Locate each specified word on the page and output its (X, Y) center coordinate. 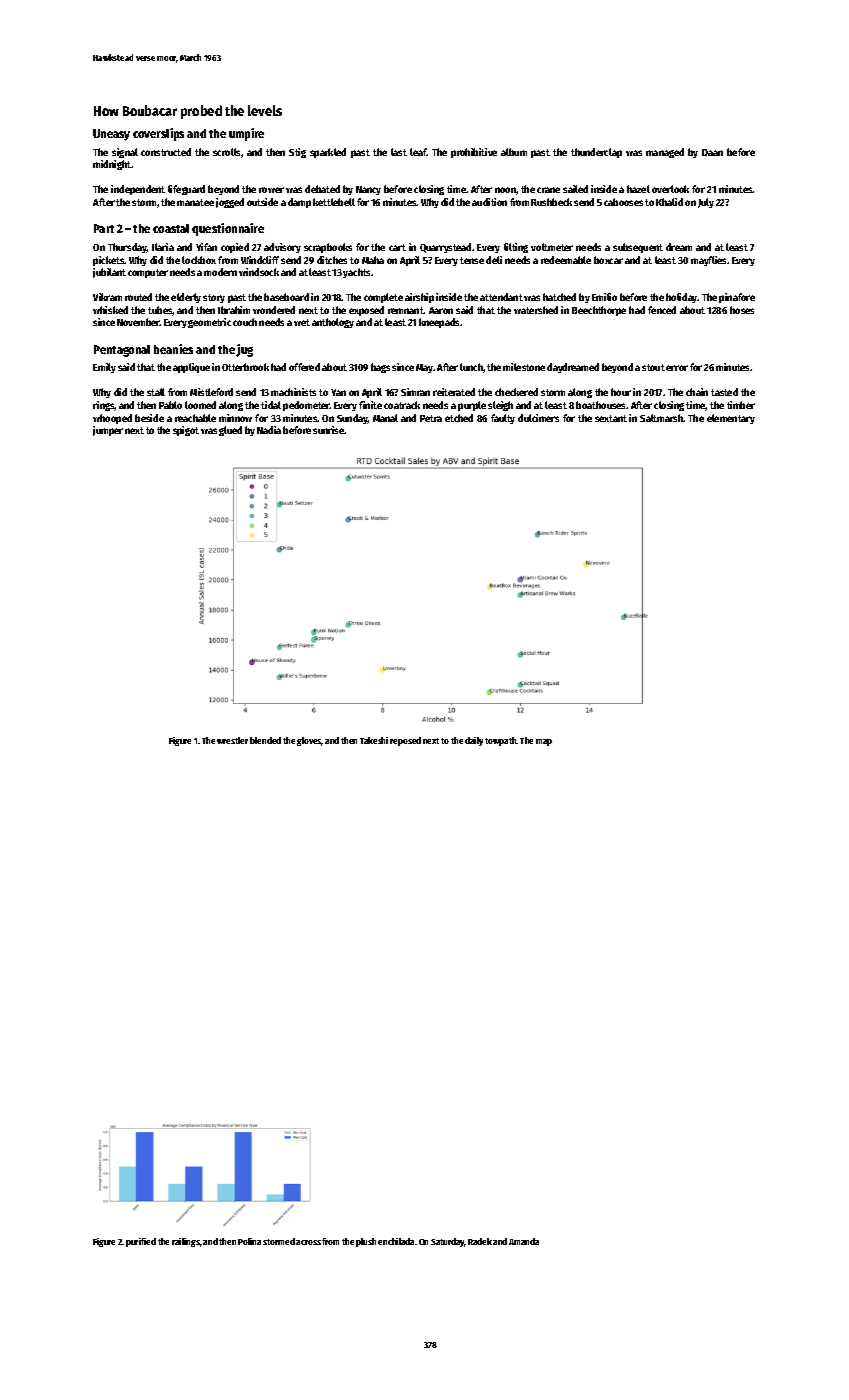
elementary (731, 419)
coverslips (158, 134)
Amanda (524, 1241)
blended (265, 740)
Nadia (269, 430)
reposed (405, 741)
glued (230, 431)
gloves (309, 741)
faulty (503, 419)
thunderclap (596, 153)
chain (697, 392)
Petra (431, 418)
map (544, 742)
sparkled (328, 153)
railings (186, 1242)
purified (141, 1242)
